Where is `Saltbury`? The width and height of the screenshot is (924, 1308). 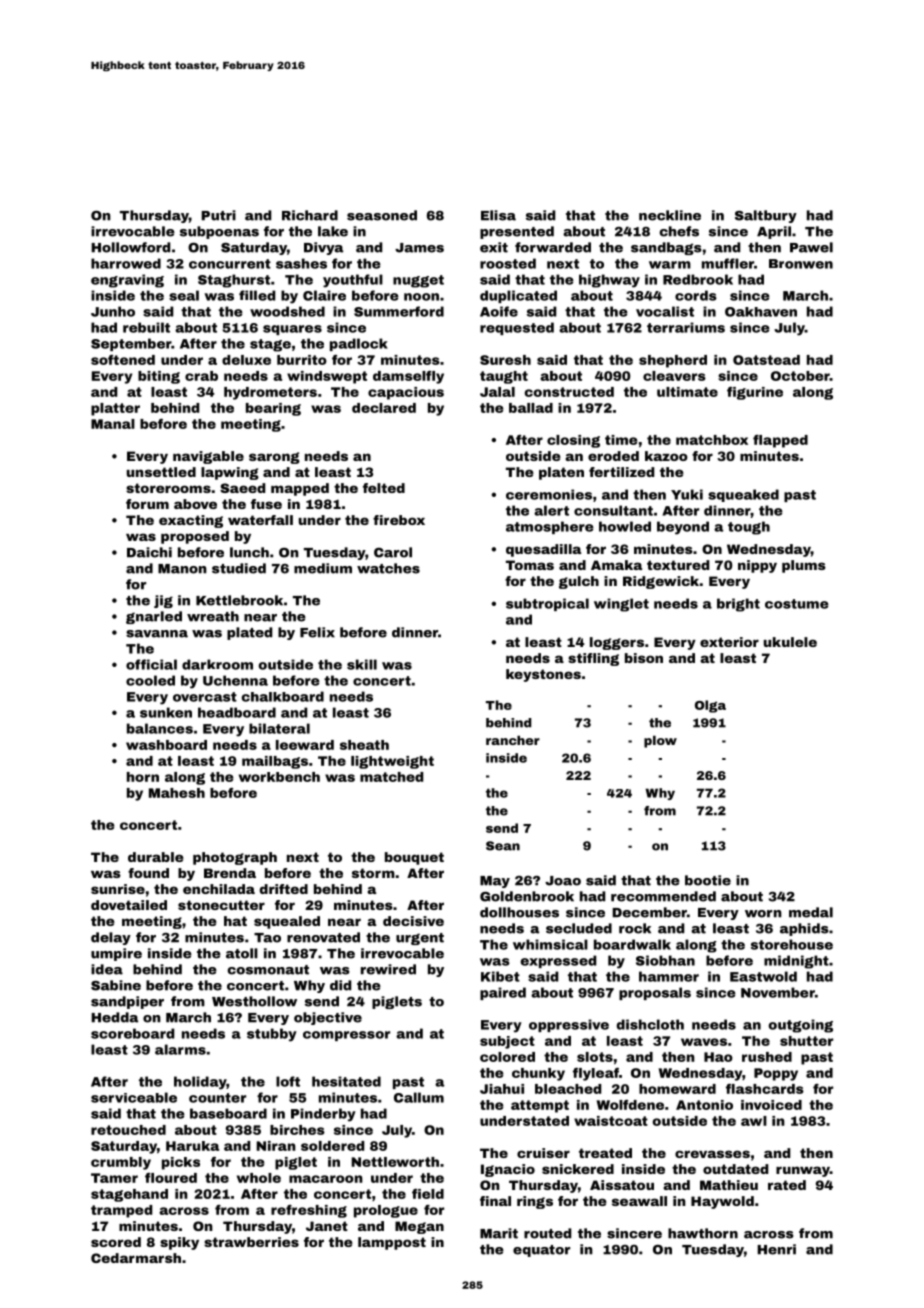 Saltbury is located at coordinates (766, 216).
